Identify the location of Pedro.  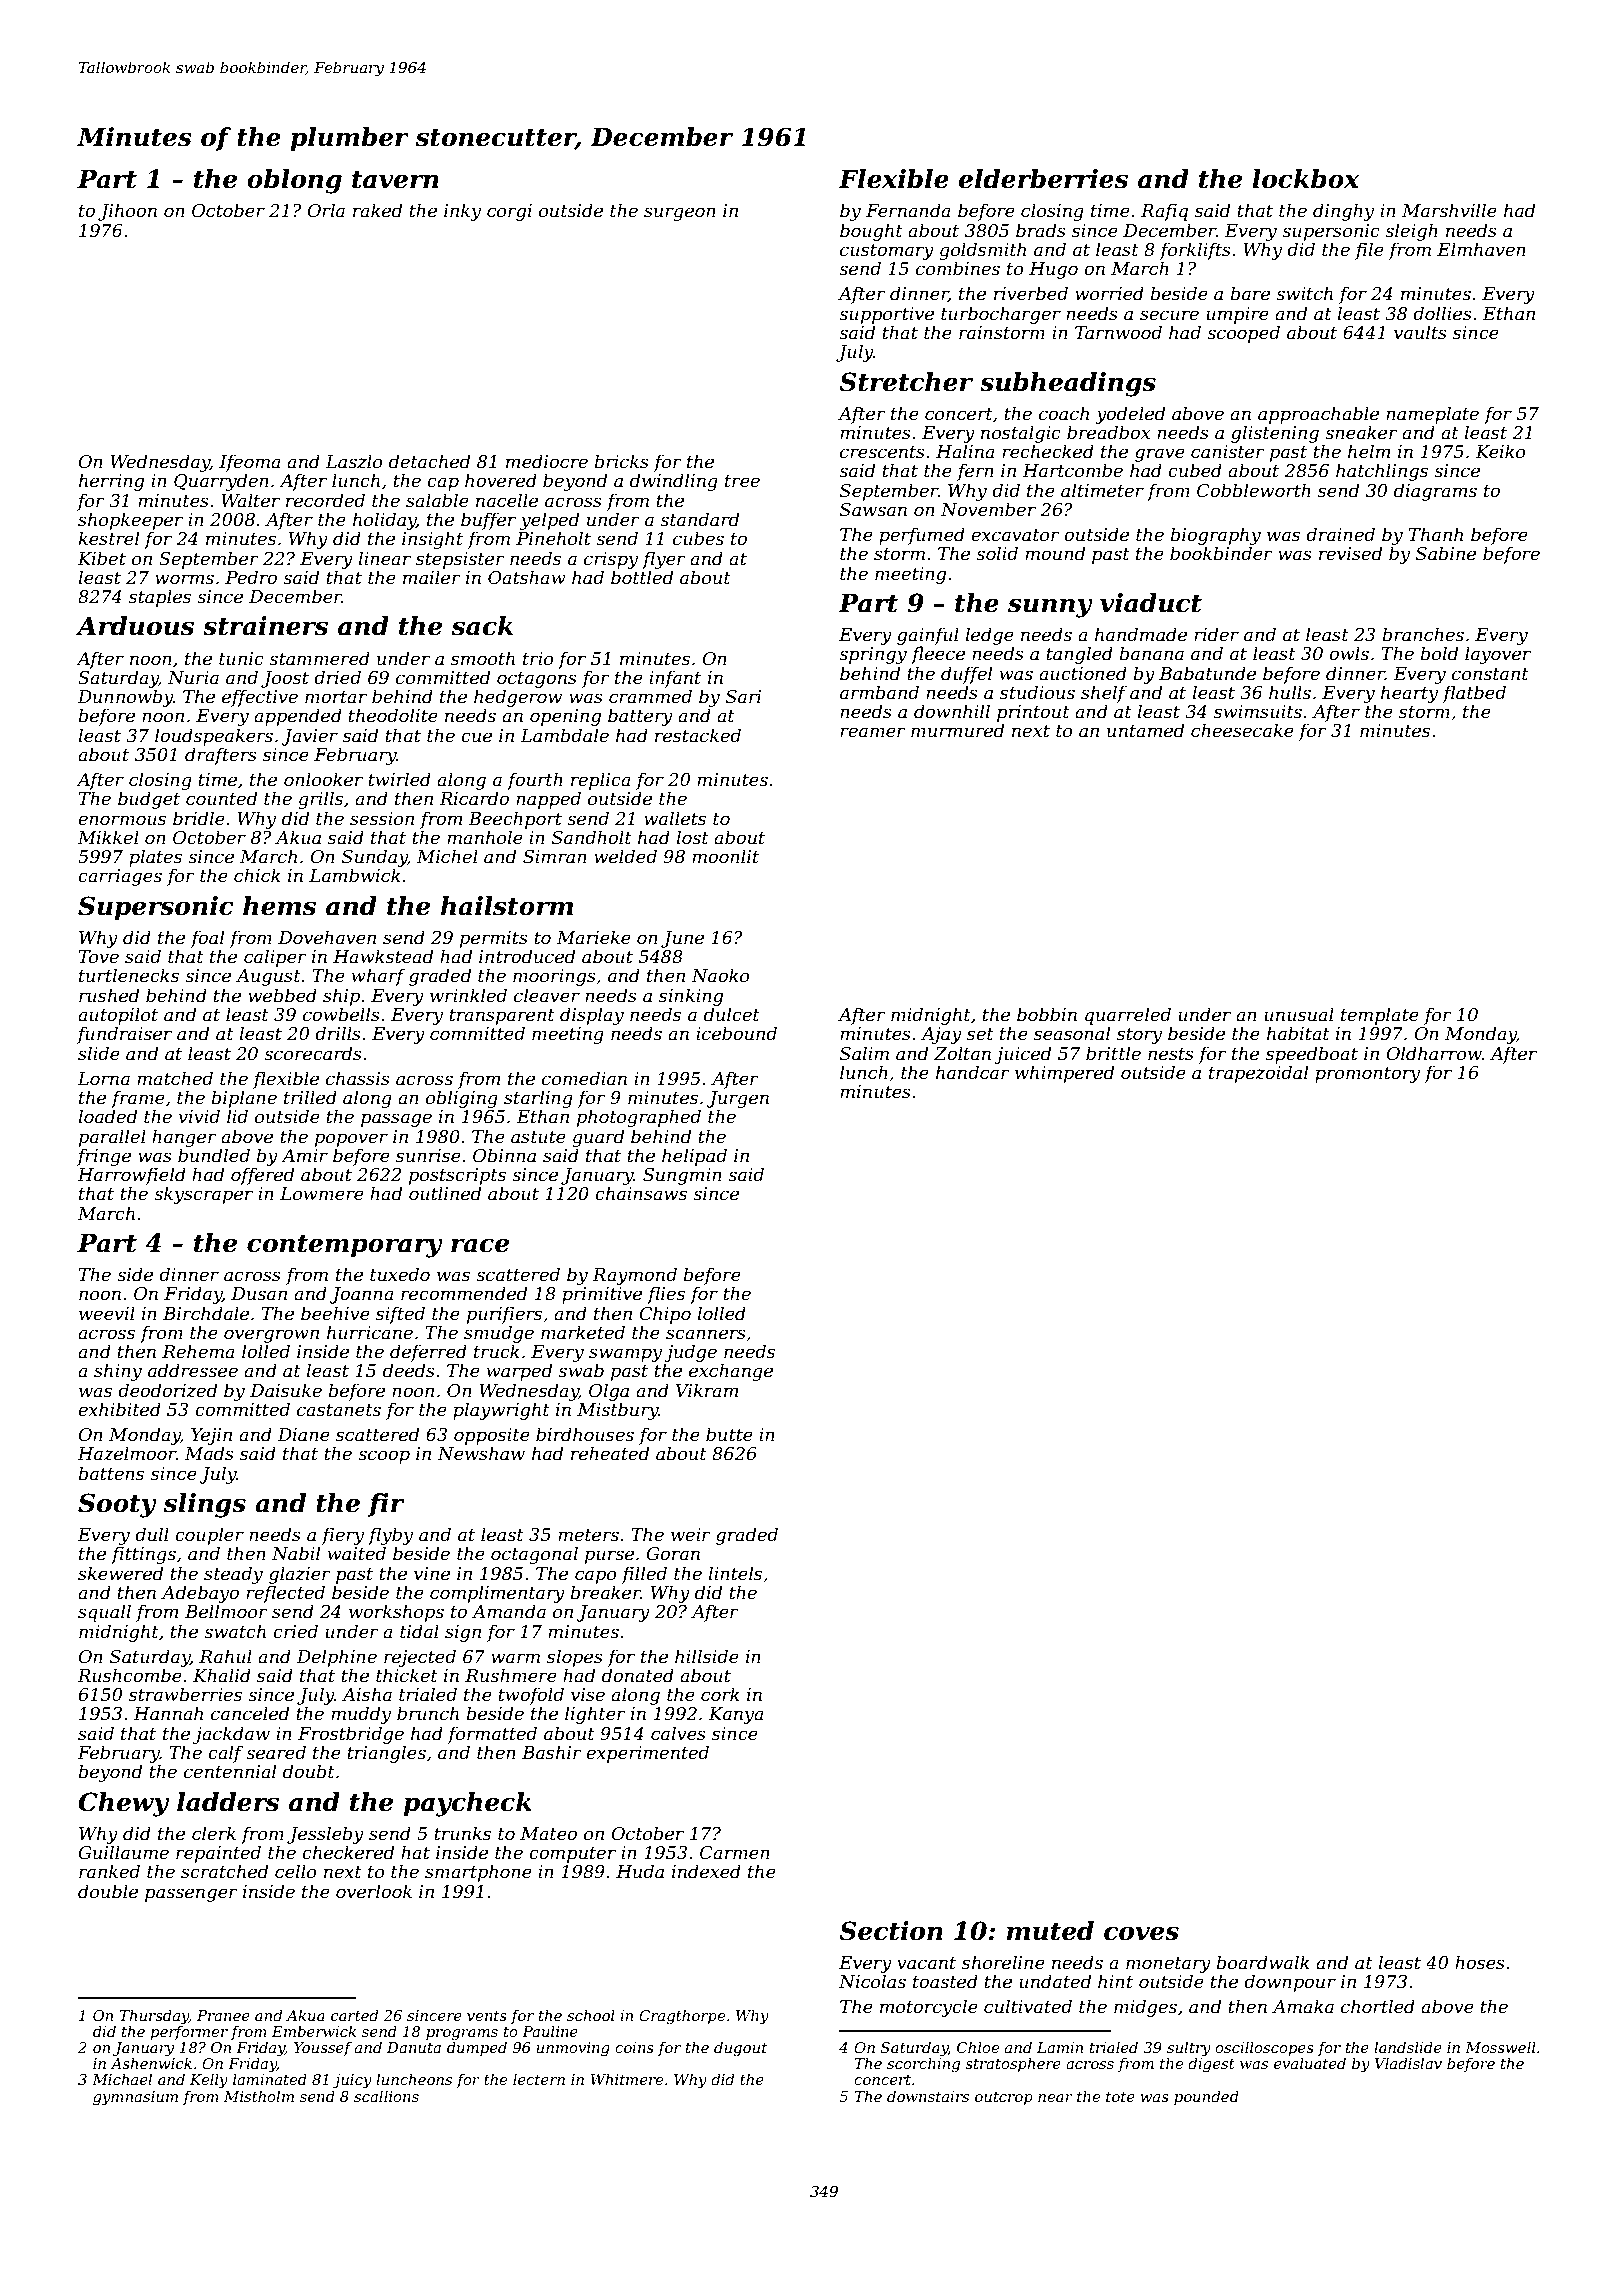
(251, 577).
